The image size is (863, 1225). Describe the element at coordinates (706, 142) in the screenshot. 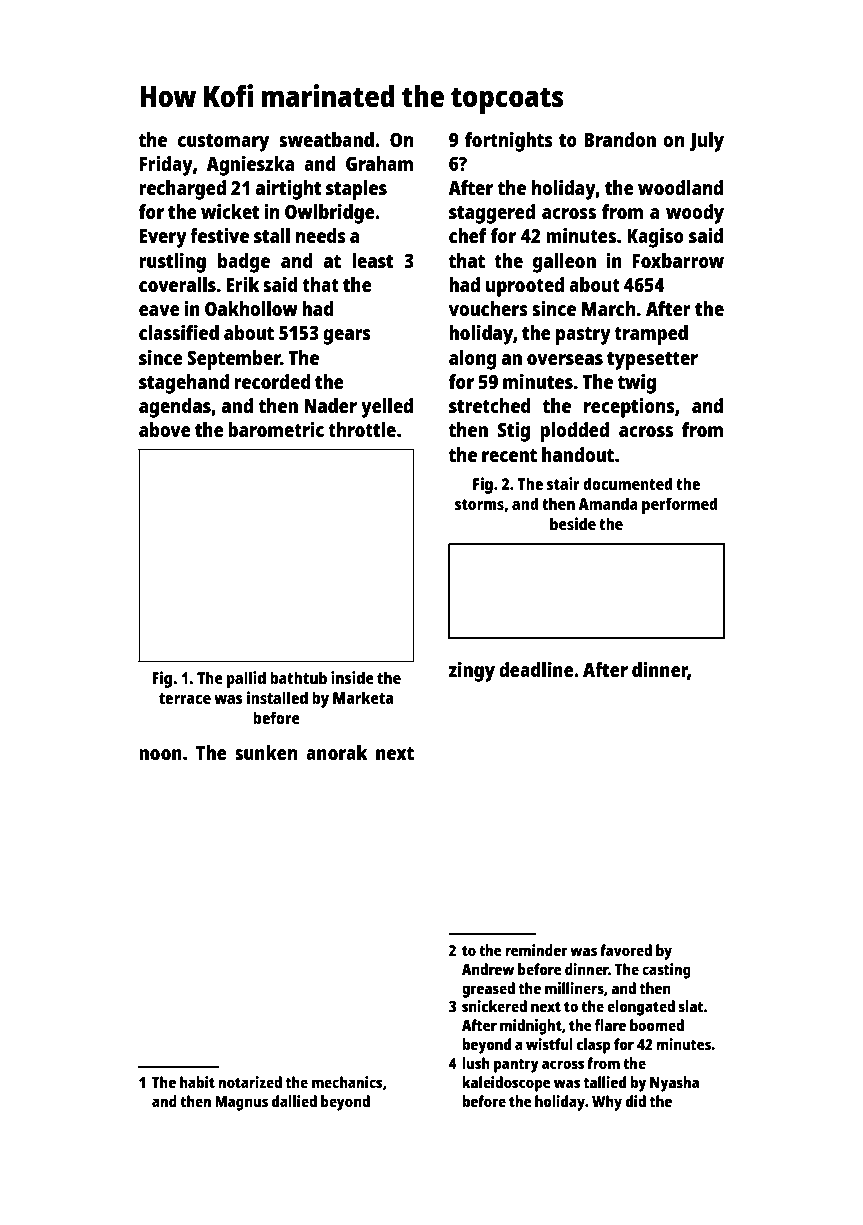

I see `July` at that location.
